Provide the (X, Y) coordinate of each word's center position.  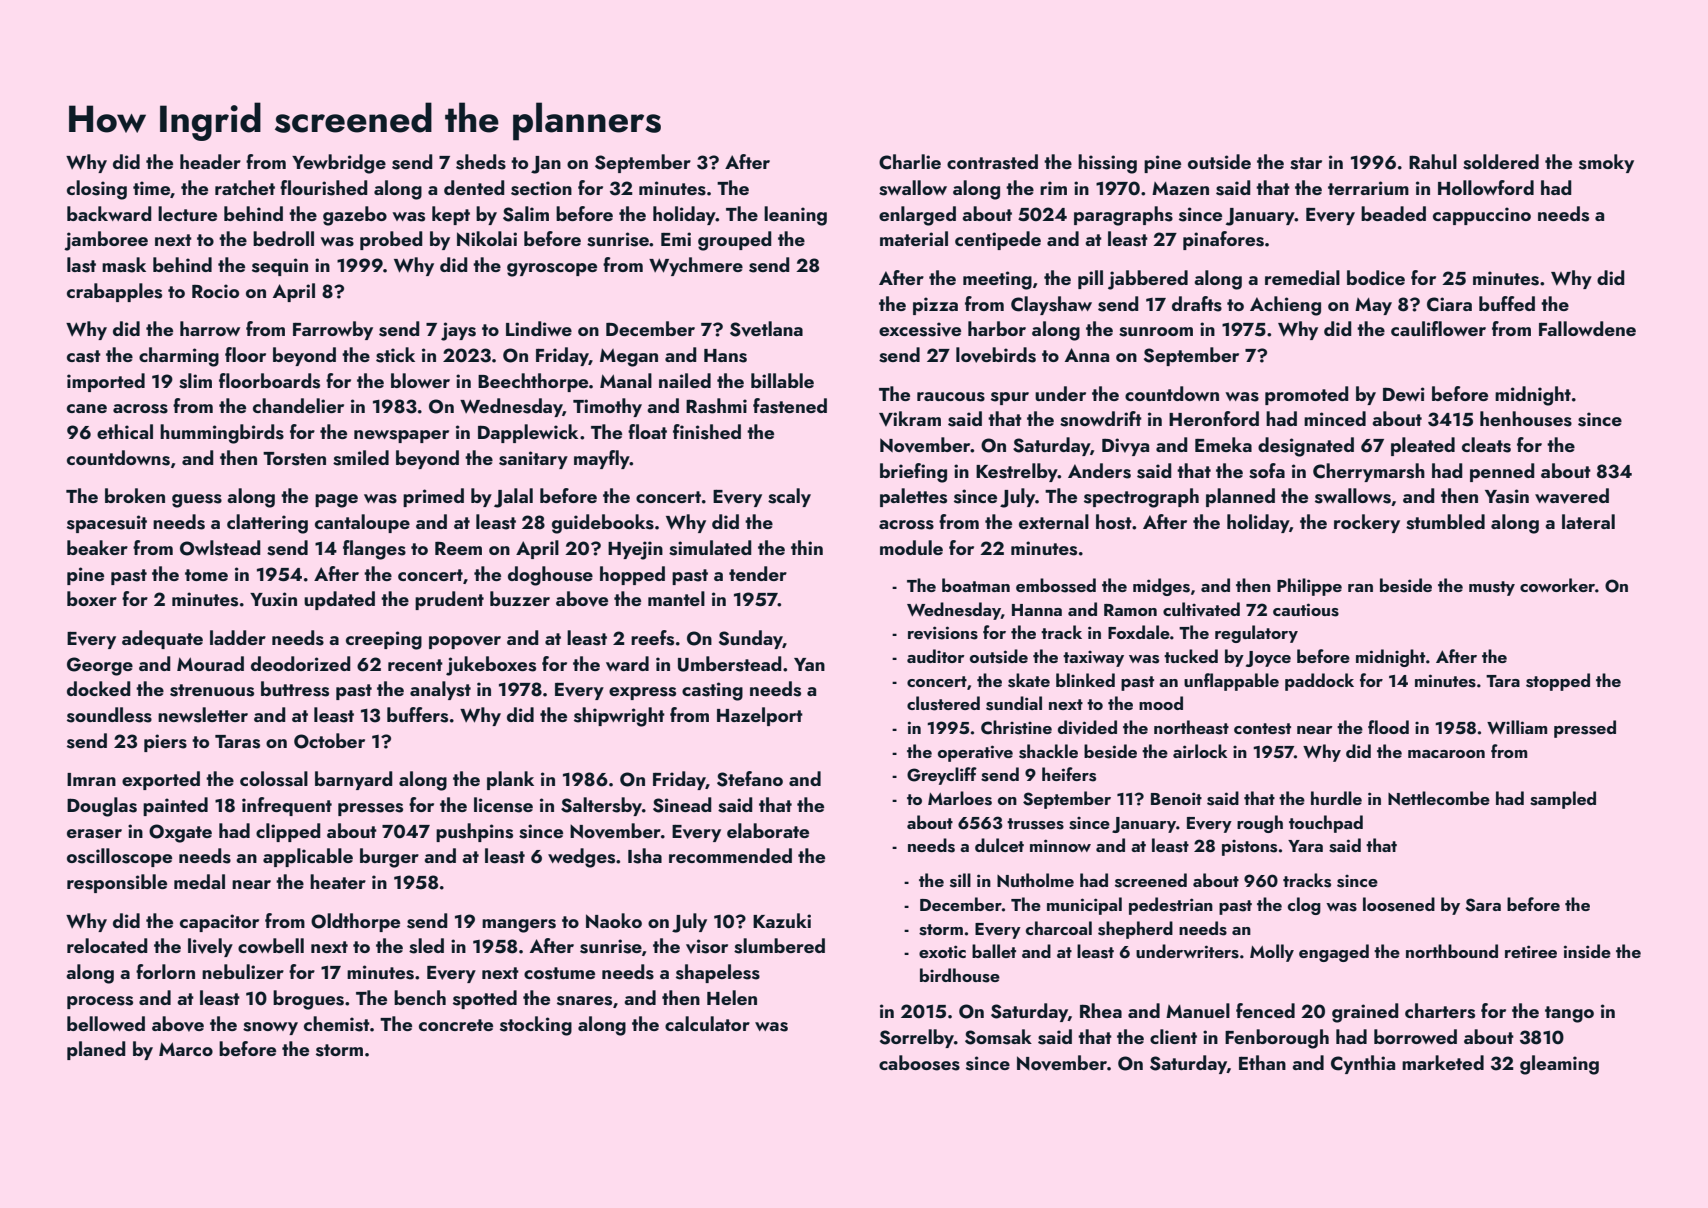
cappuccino (1482, 216)
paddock (1319, 682)
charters (1440, 1011)
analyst (440, 690)
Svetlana (766, 329)
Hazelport (760, 716)
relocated (107, 945)
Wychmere (696, 266)
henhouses (1526, 419)
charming (179, 357)
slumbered (779, 946)
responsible (117, 883)
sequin (280, 267)
